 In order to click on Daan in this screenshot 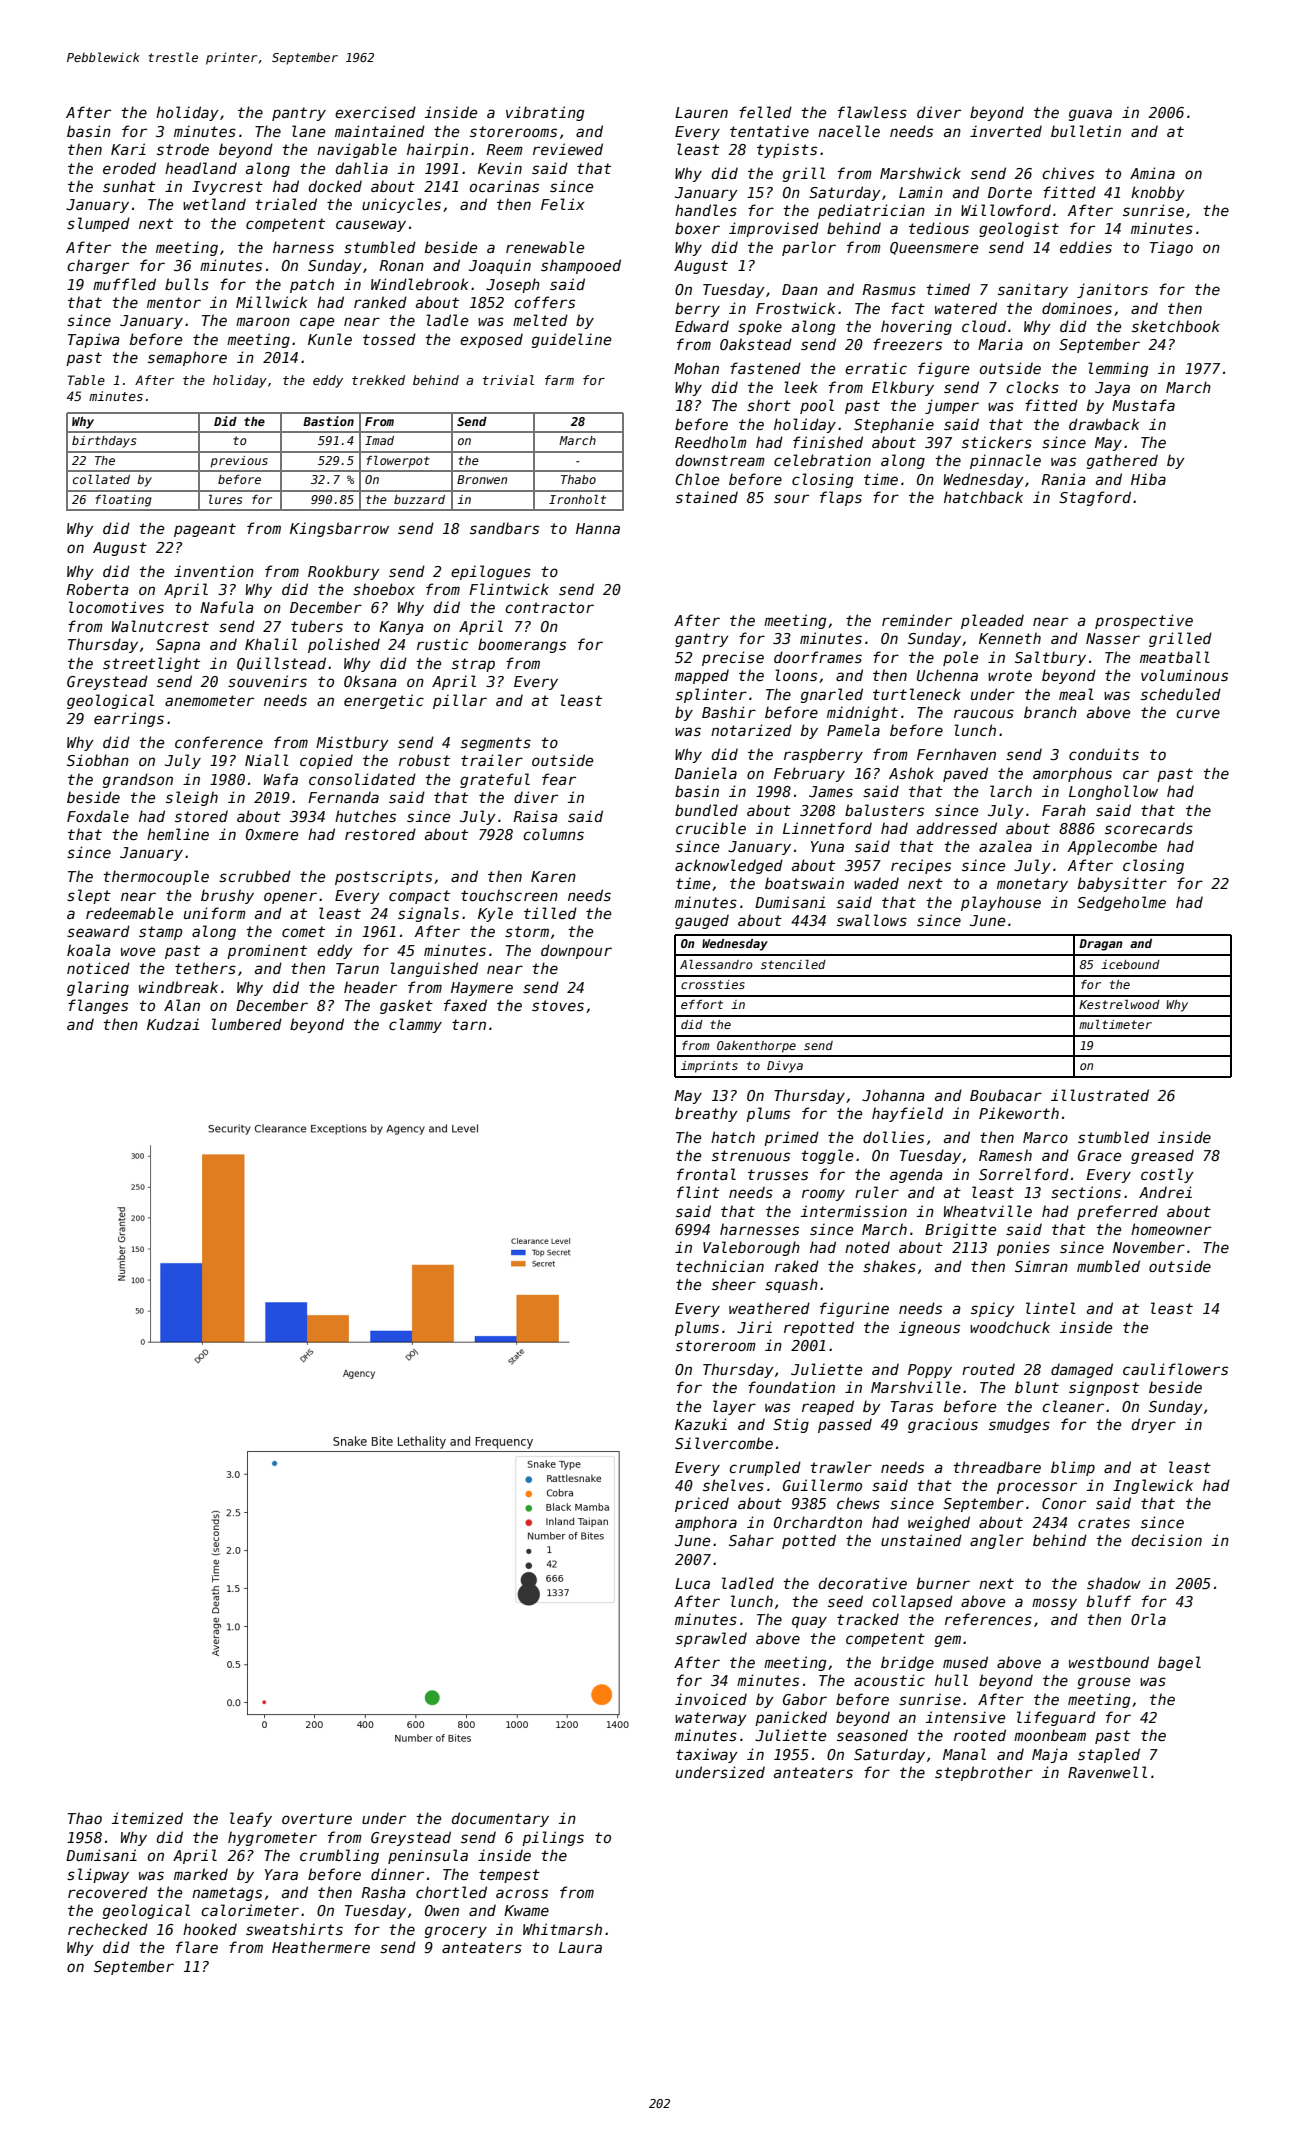, I will do `click(800, 289)`.
